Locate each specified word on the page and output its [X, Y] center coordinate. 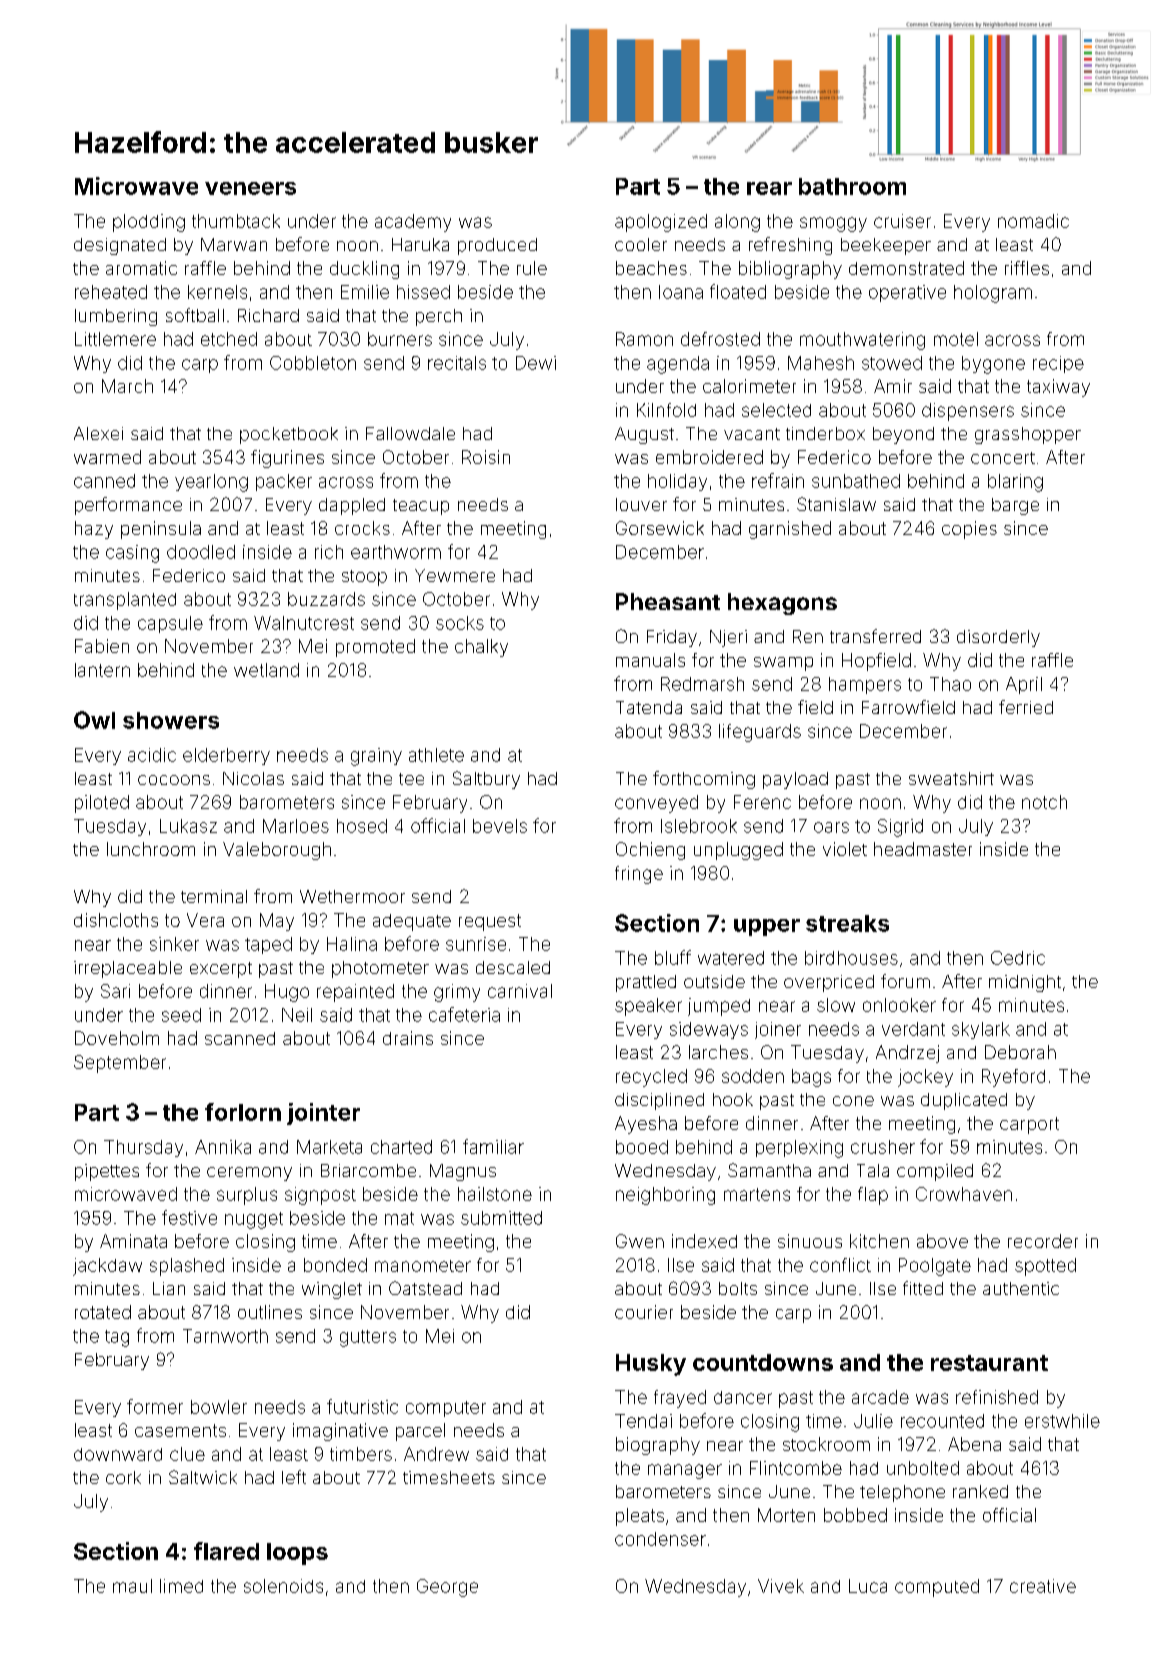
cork [123, 1477]
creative [1043, 1586]
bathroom [852, 186]
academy [413, 223]
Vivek [781, 1586]
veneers [250, 188]
